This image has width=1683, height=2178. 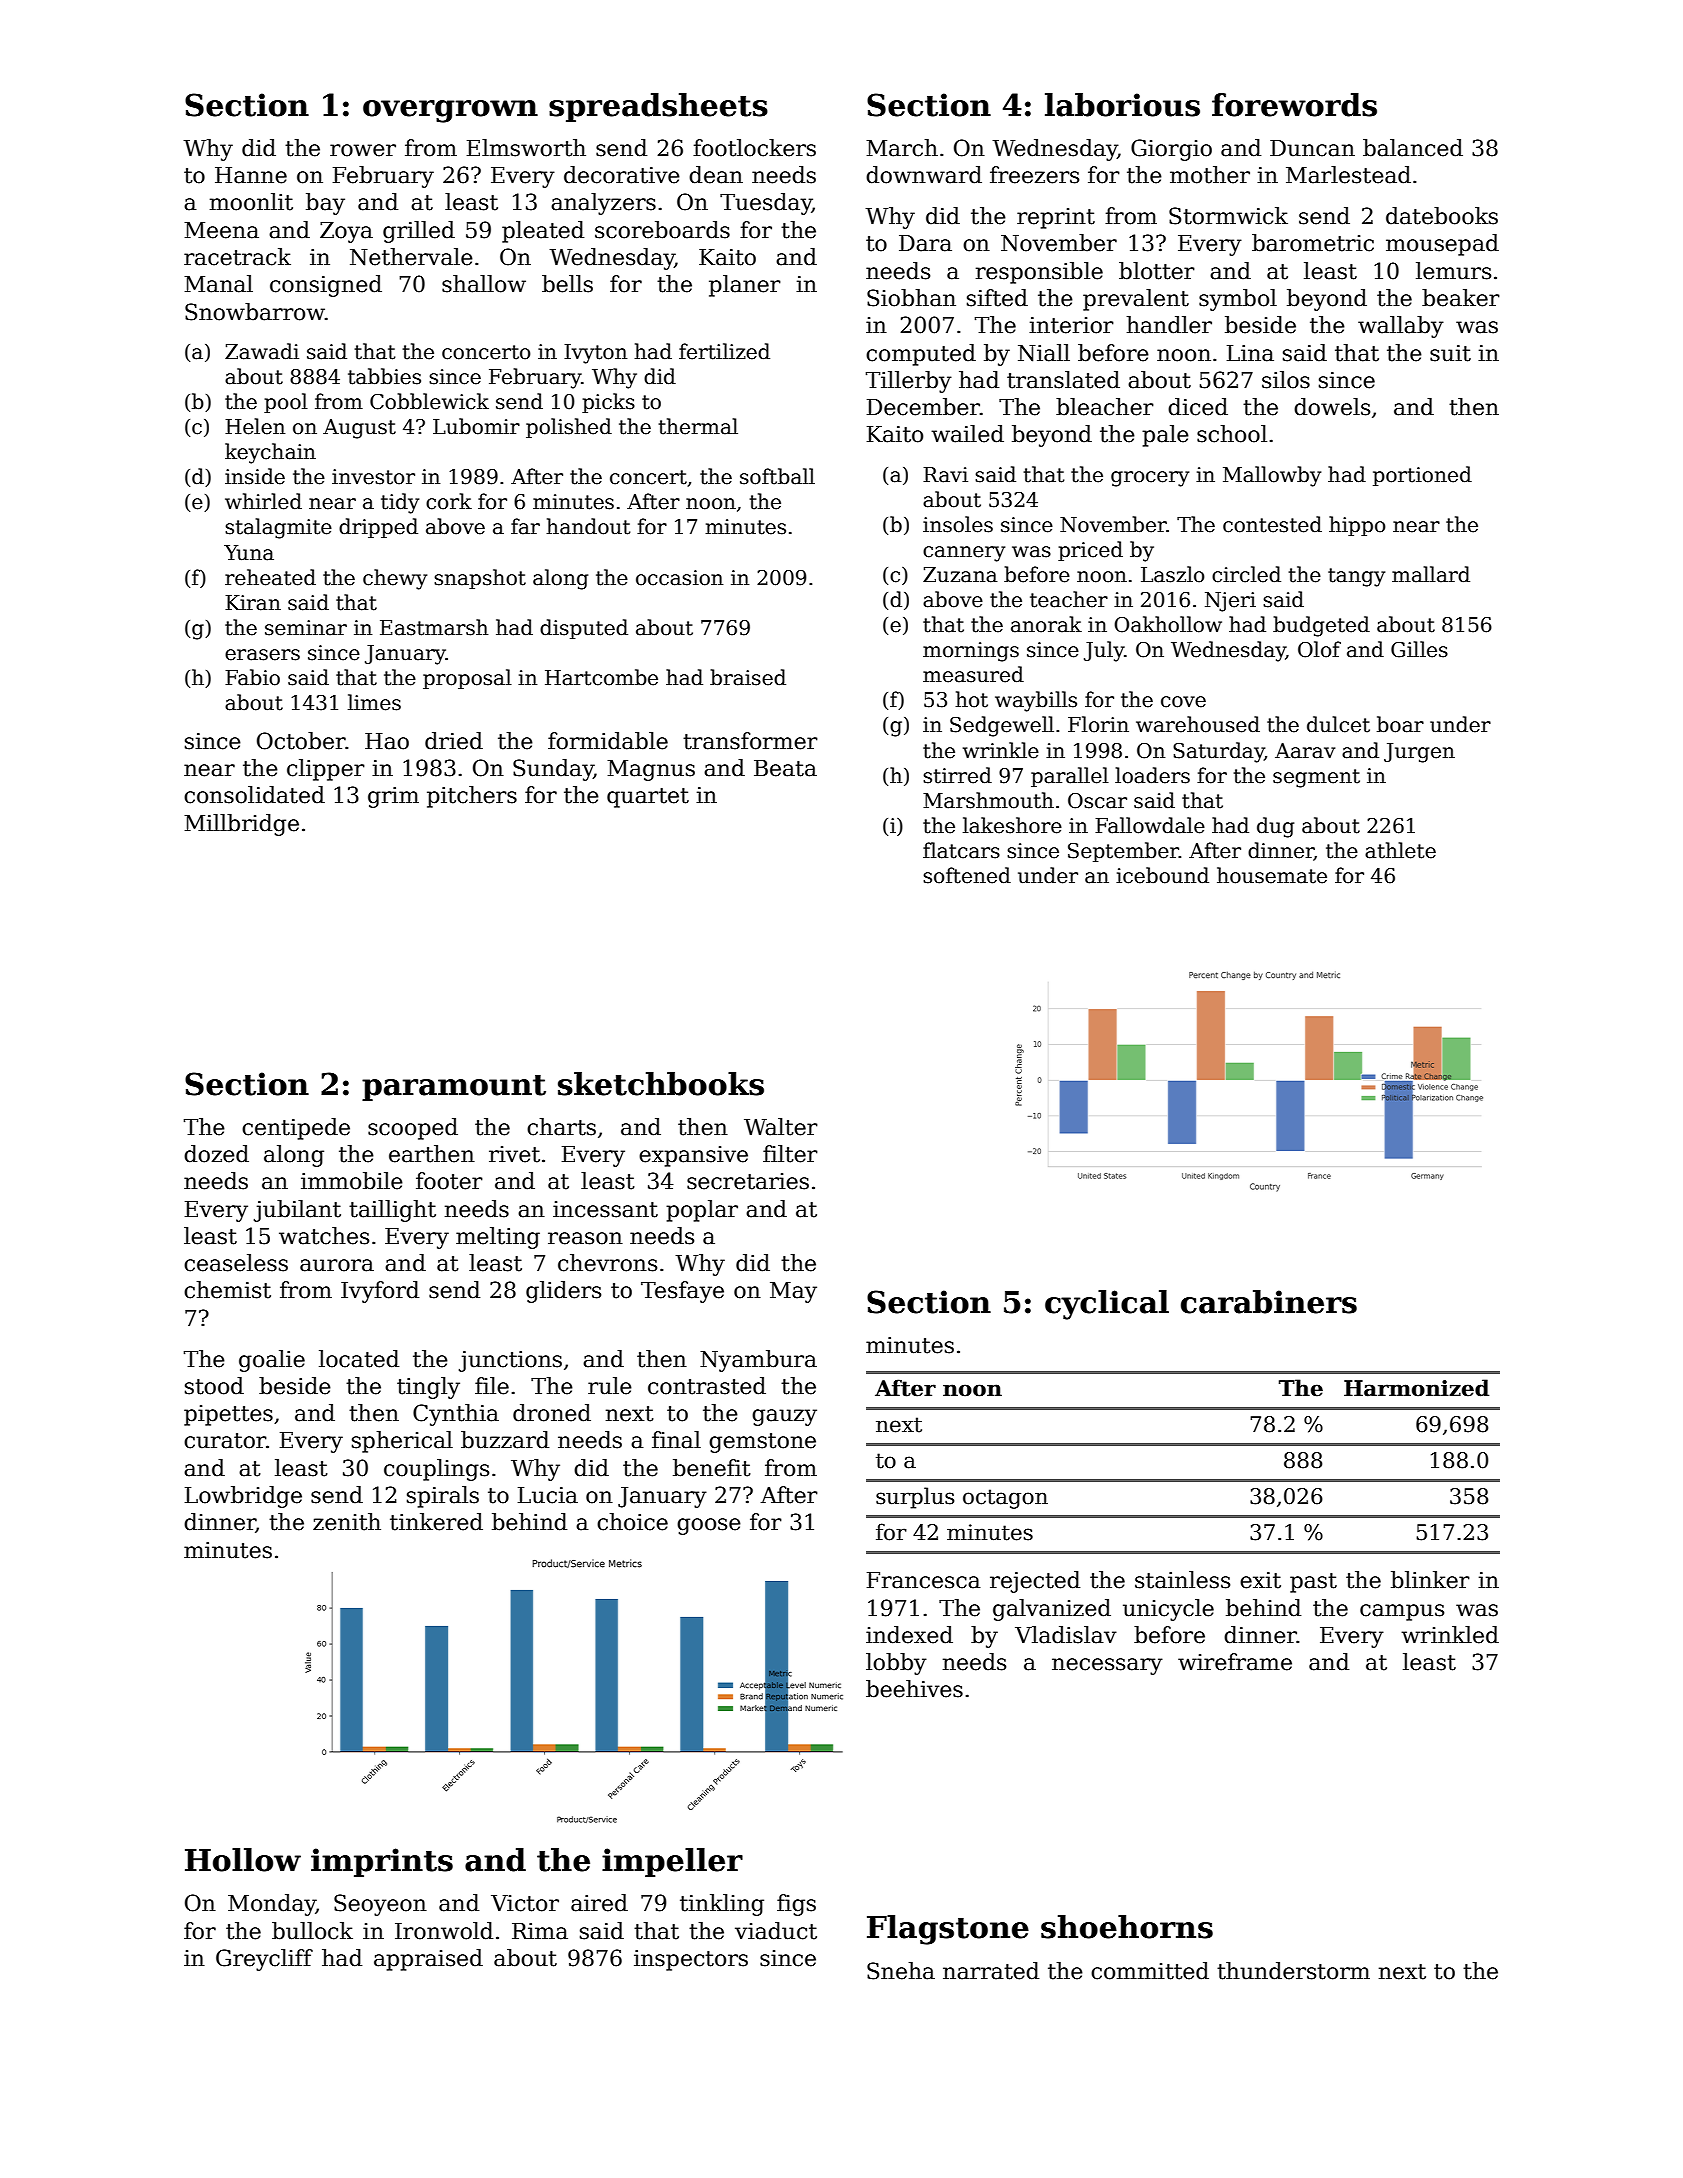 I want to click on stainless, so click(x=1182, y=1580).
